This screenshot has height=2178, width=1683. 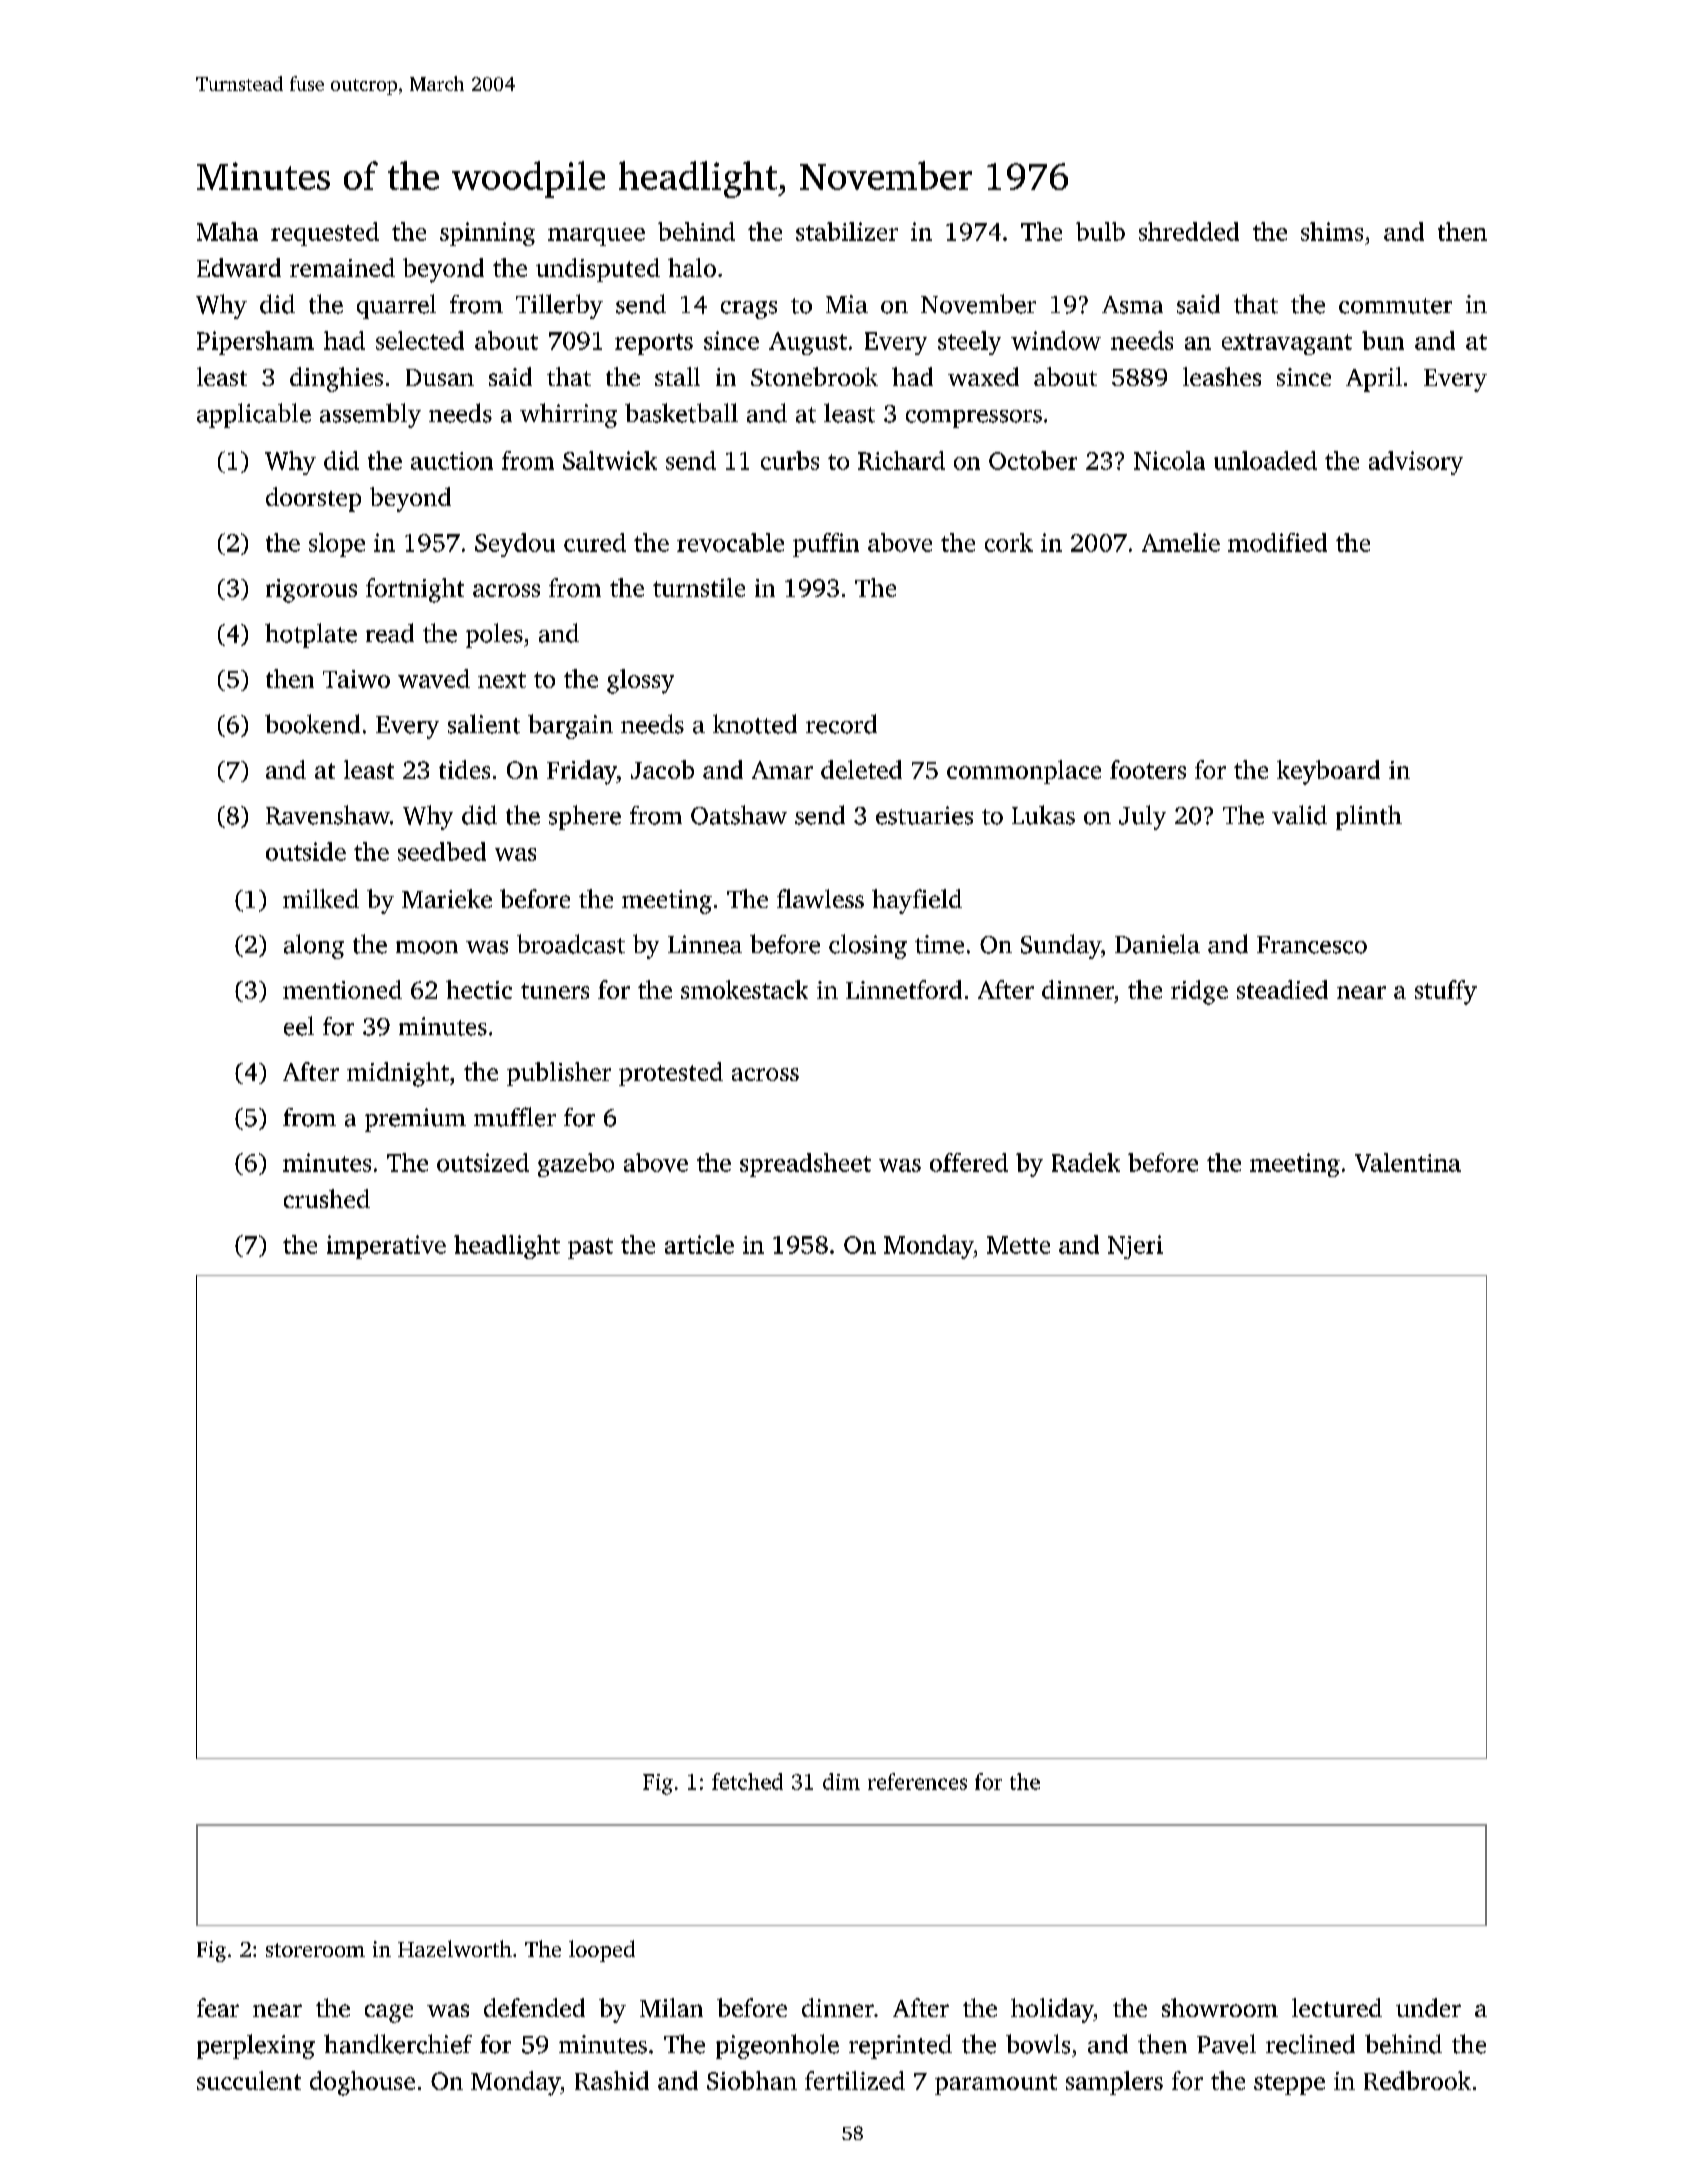 I want to click on fear, so click(x=218, y=2007).
